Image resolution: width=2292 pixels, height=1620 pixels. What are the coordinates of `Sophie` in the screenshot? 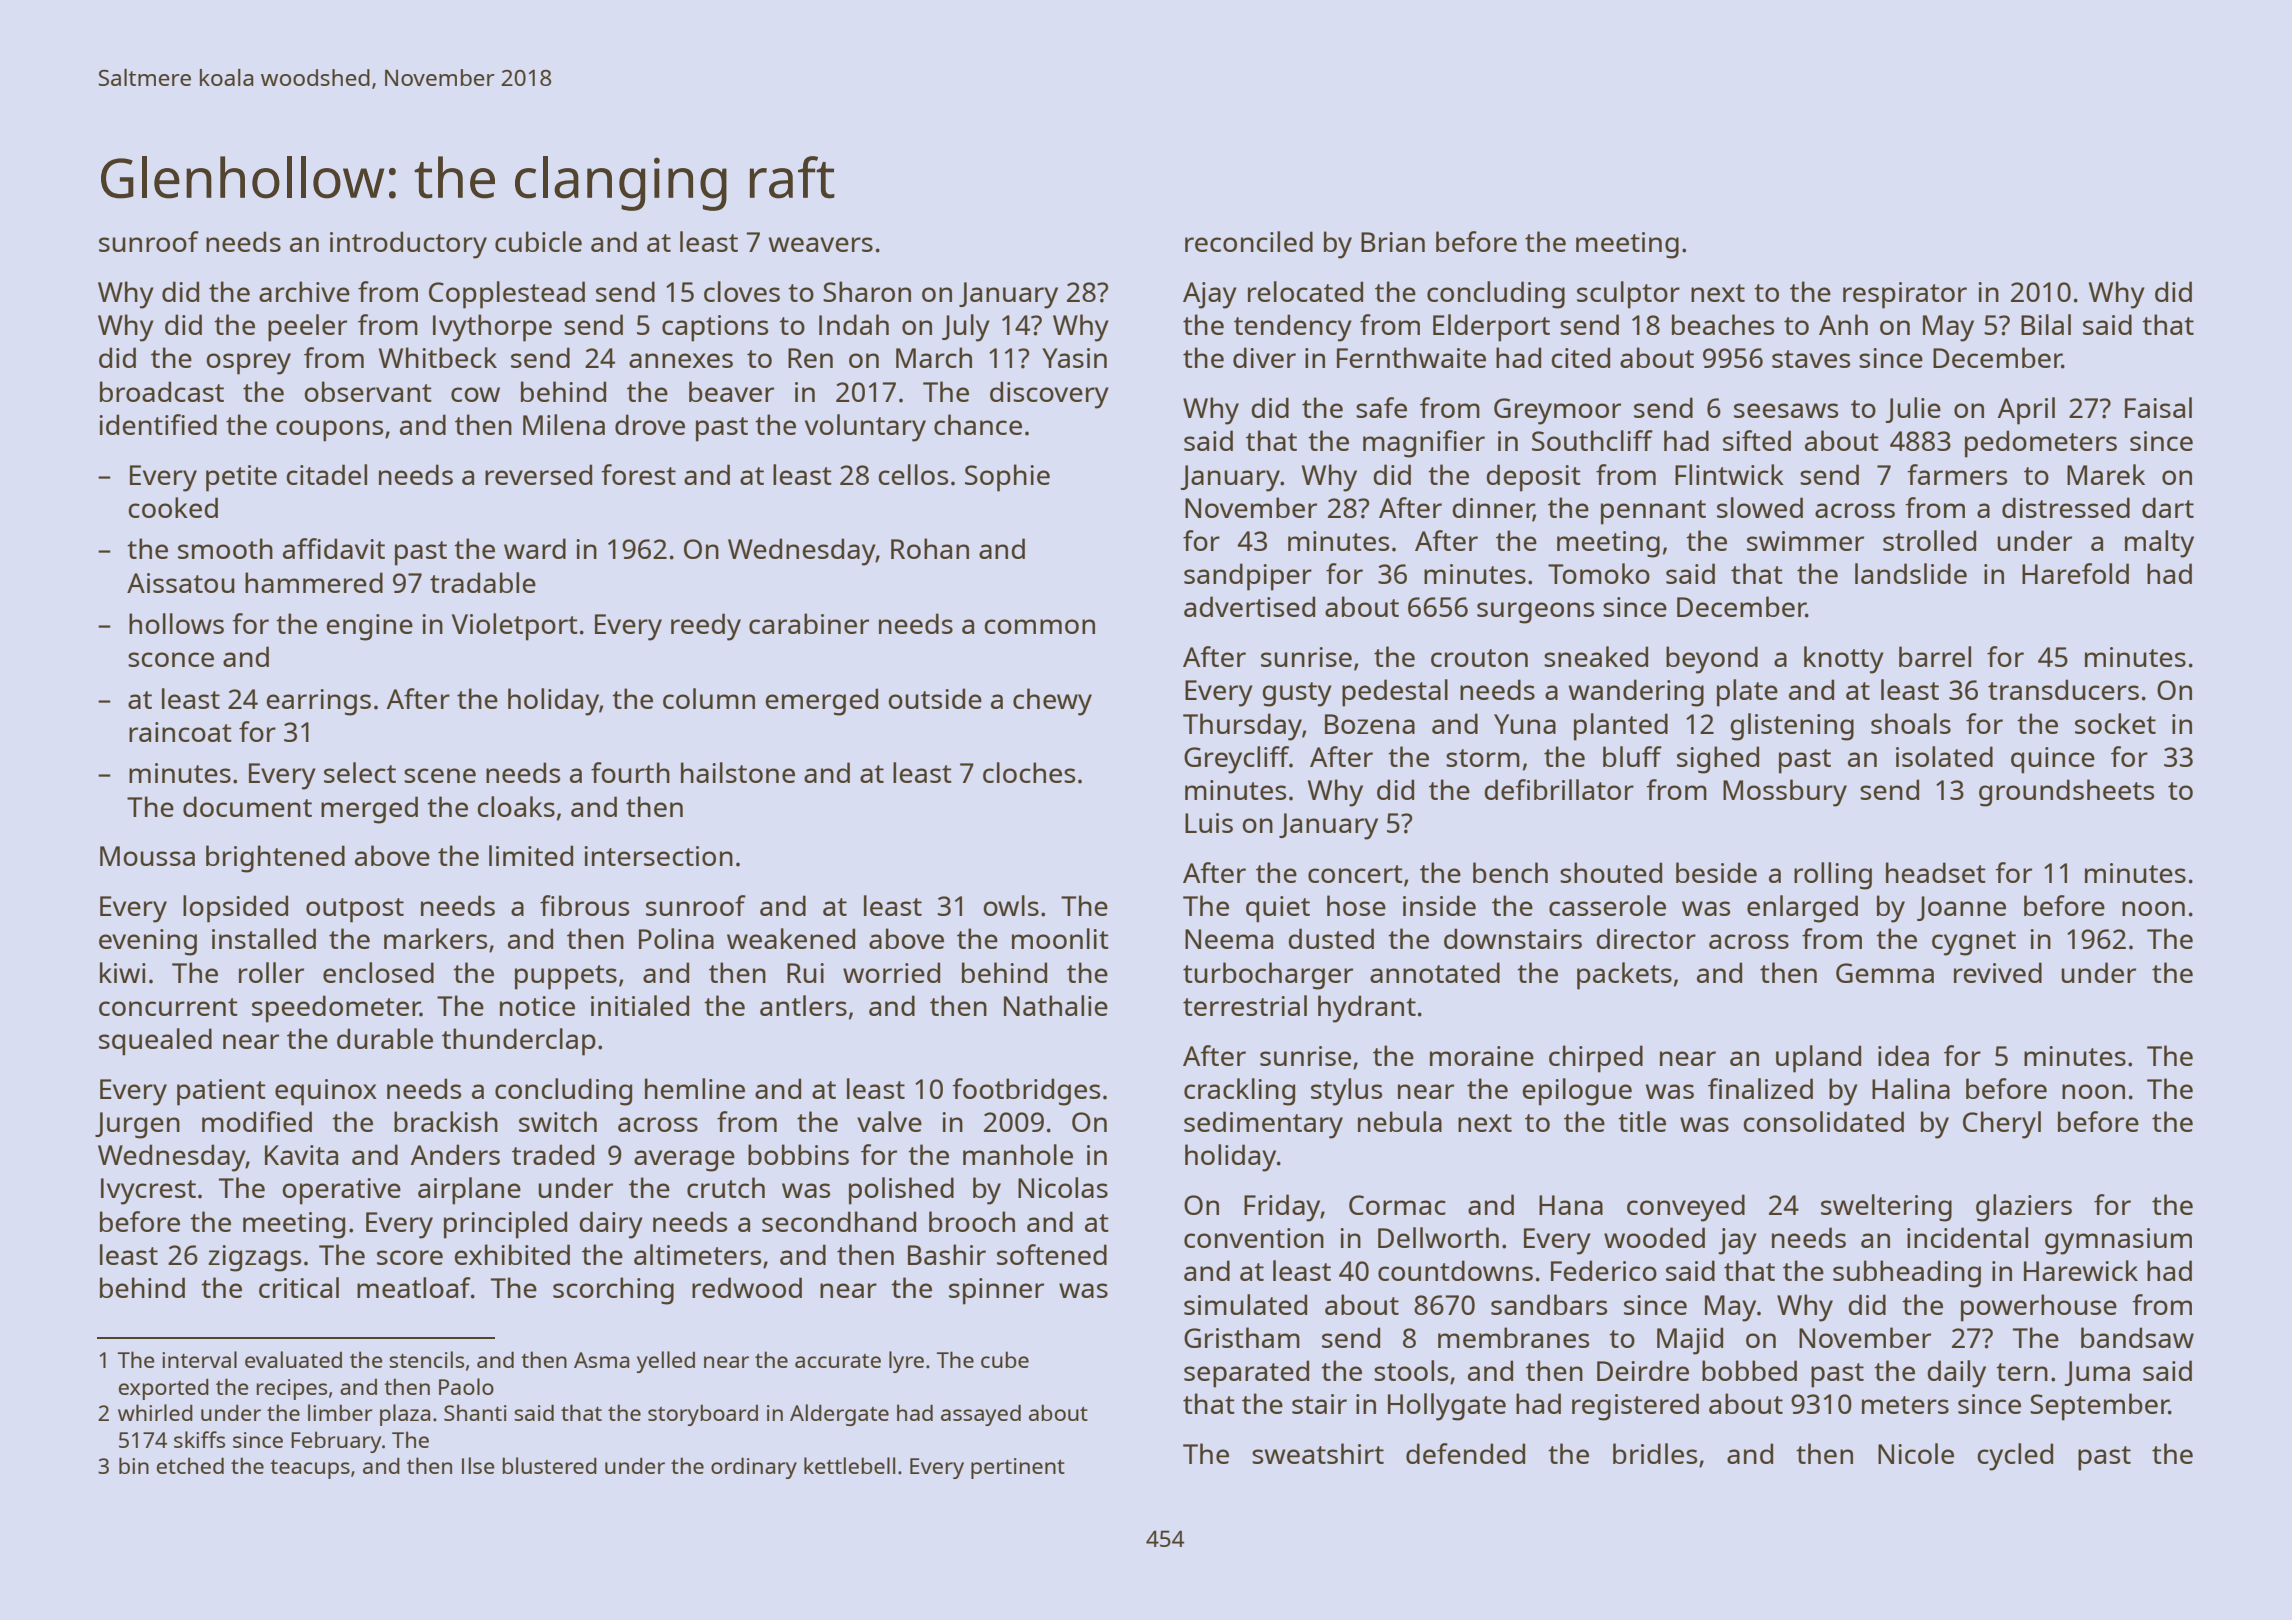 It's located at (1007, 478).
